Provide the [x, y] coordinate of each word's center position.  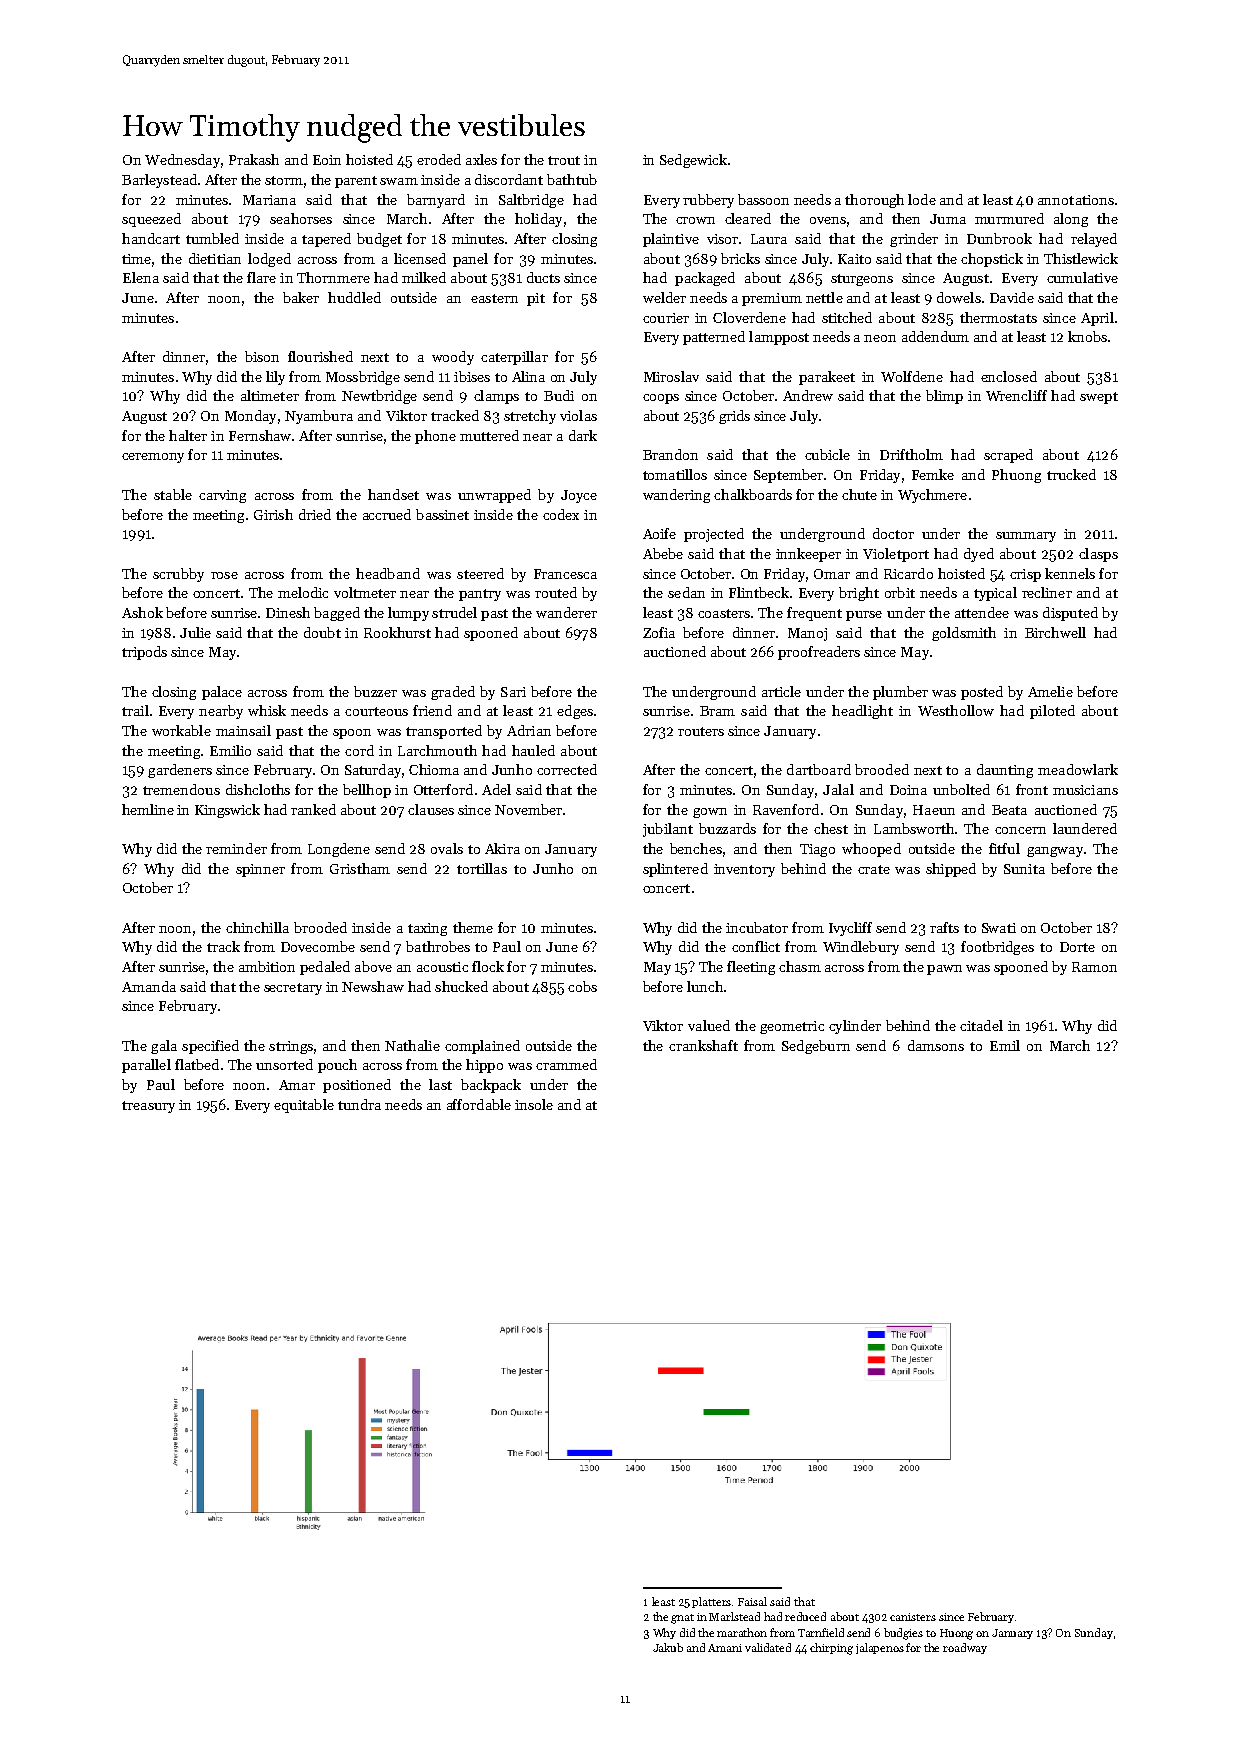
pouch [337, 1066]
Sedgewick [693, 161]
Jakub [668, 1647]
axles [481, 159]
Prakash [254, 159]
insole [534, 1104]
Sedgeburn [816, 1047]
